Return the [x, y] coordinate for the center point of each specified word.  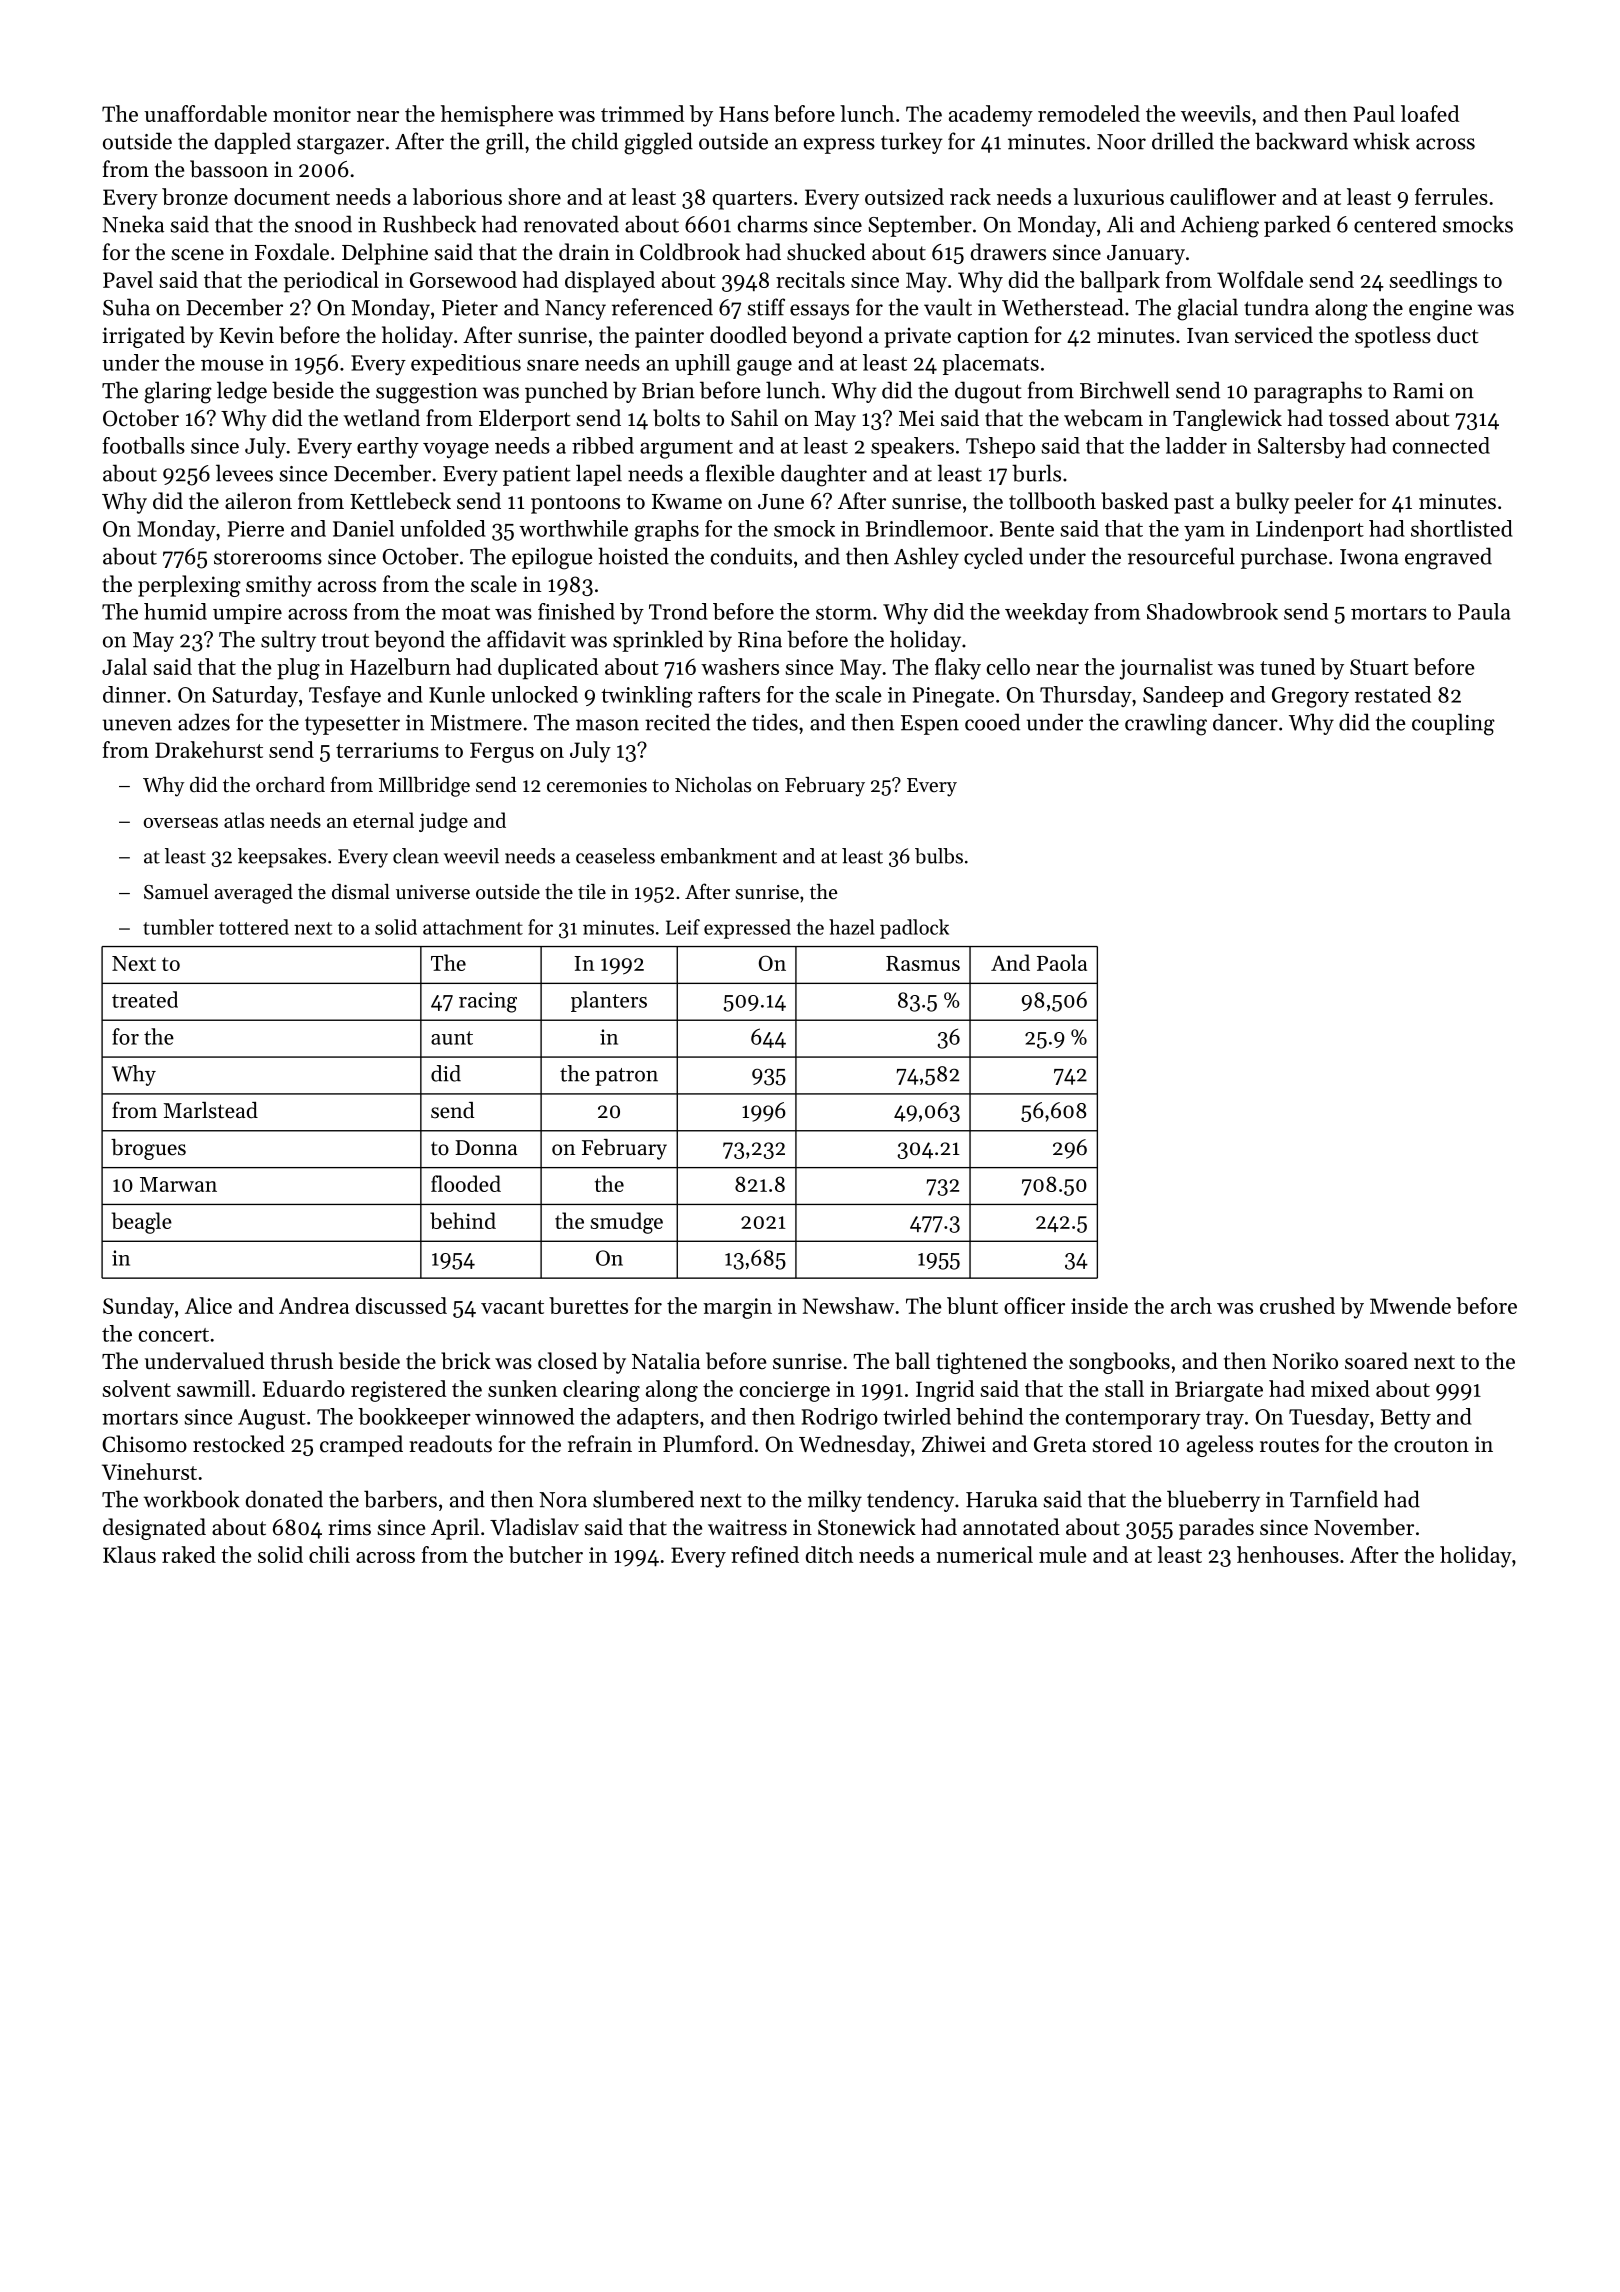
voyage [456, 450]
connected [1441, 445]
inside [1099, 1305]
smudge [627, 1223]
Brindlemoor [927, 528]
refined [765, 1554]
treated [145, 999]
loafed [1430, 113]
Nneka [133, 224]
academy [991, 116]
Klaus [129, 1554]
